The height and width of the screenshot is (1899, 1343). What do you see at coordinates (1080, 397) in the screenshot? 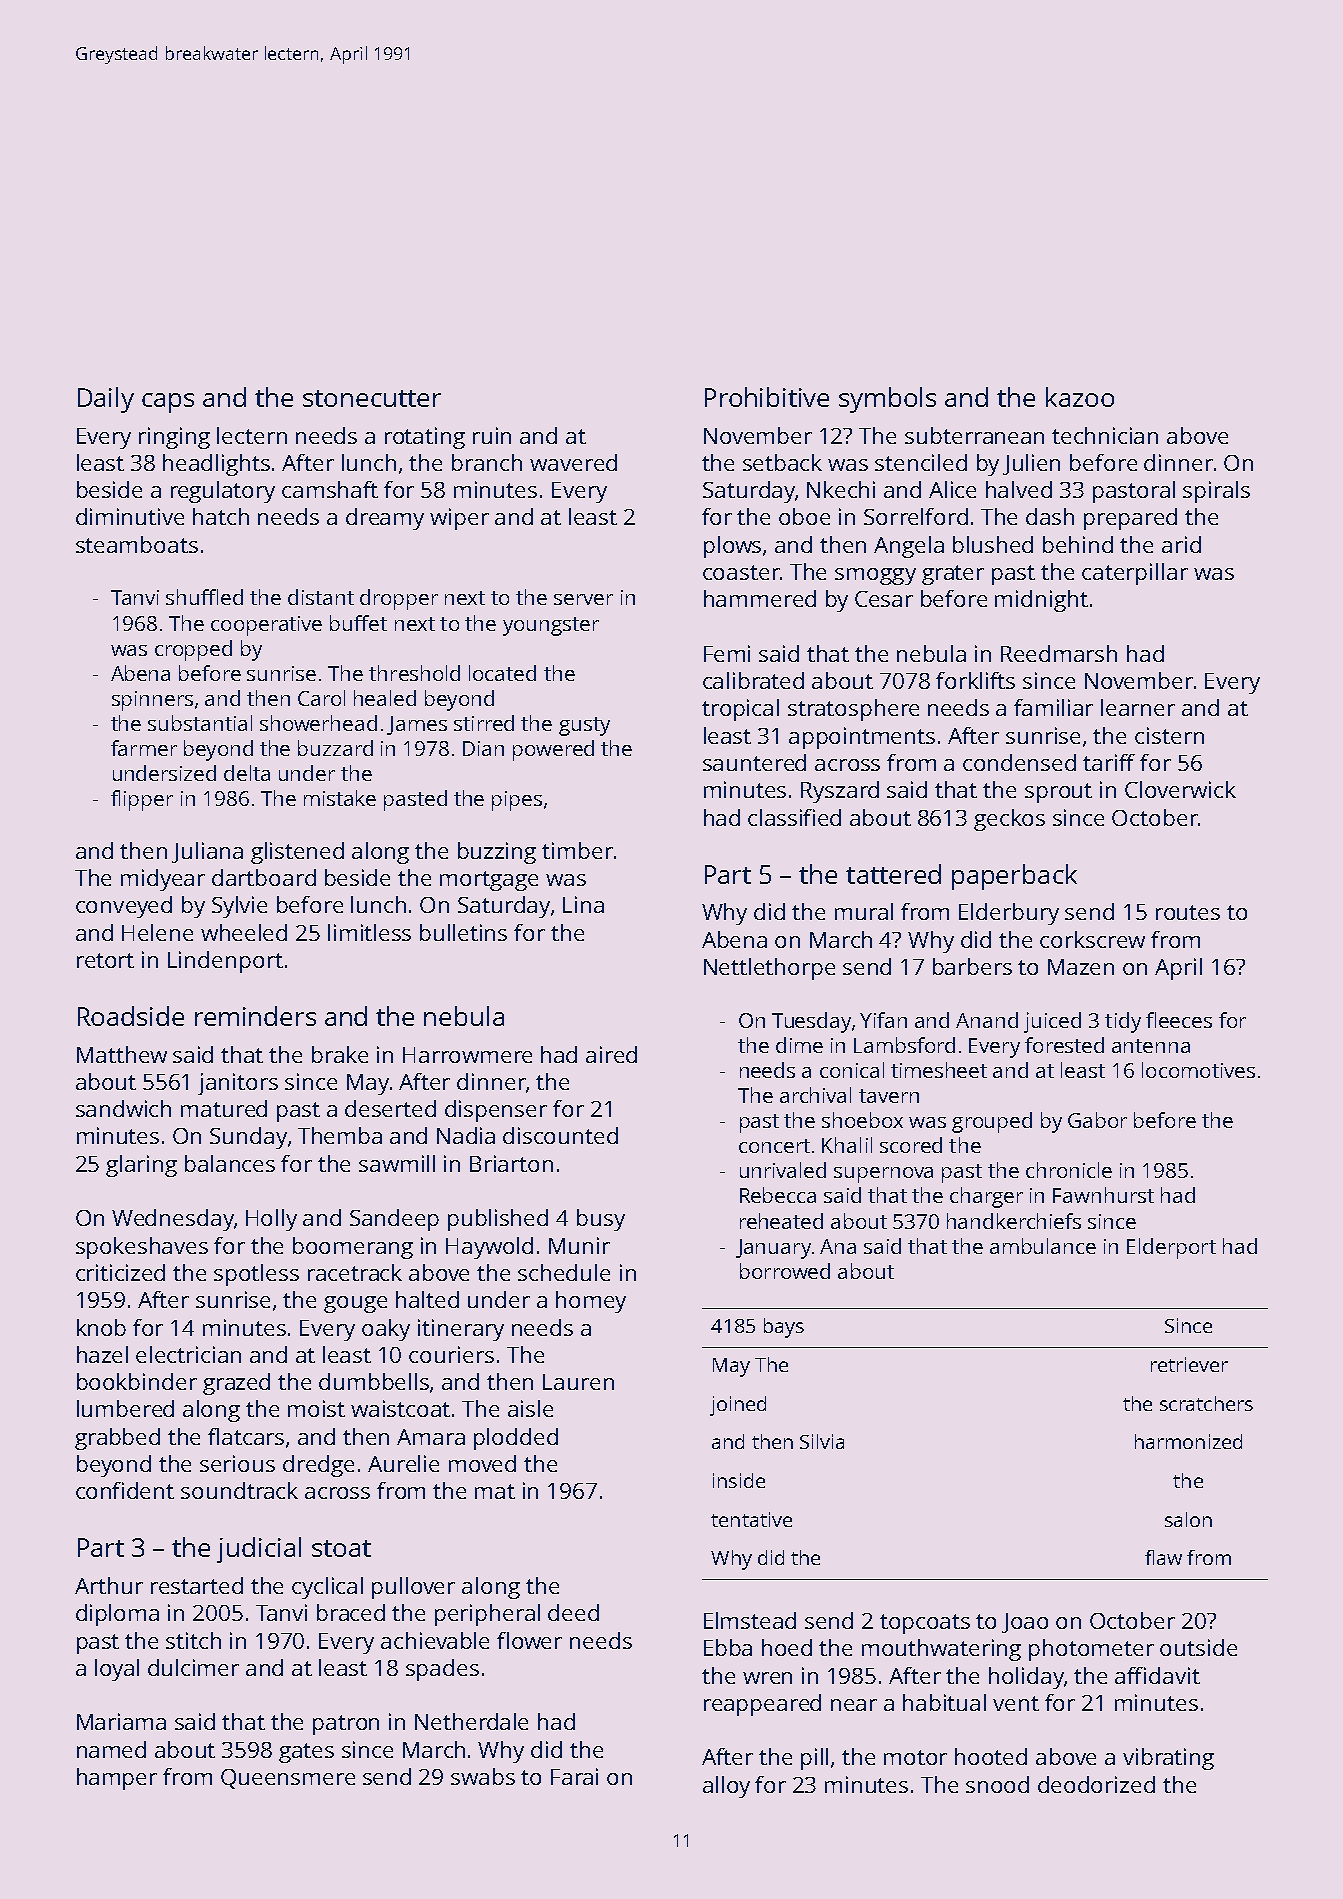
I see `kazoo` at bounding box center [1080, 397].
